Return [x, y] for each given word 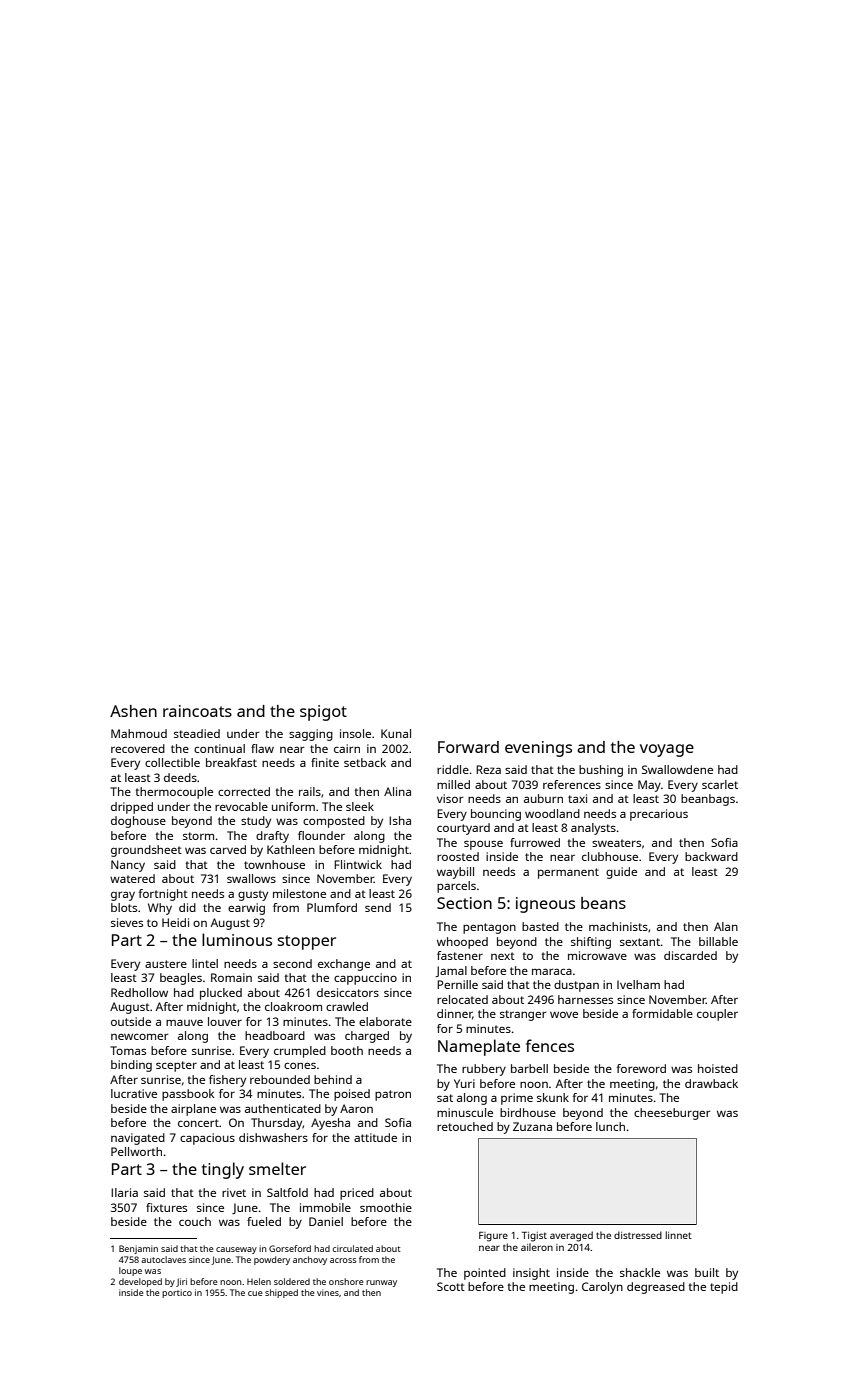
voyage [667, 750]
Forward [468, 747]
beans [603, 903]
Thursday [277, 1124]
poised [352, 1095]
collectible [172, 762]
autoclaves [163, 1259]
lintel [205, 963]
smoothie [386, 1207]
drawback [711, 1083]
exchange [344, 965]
